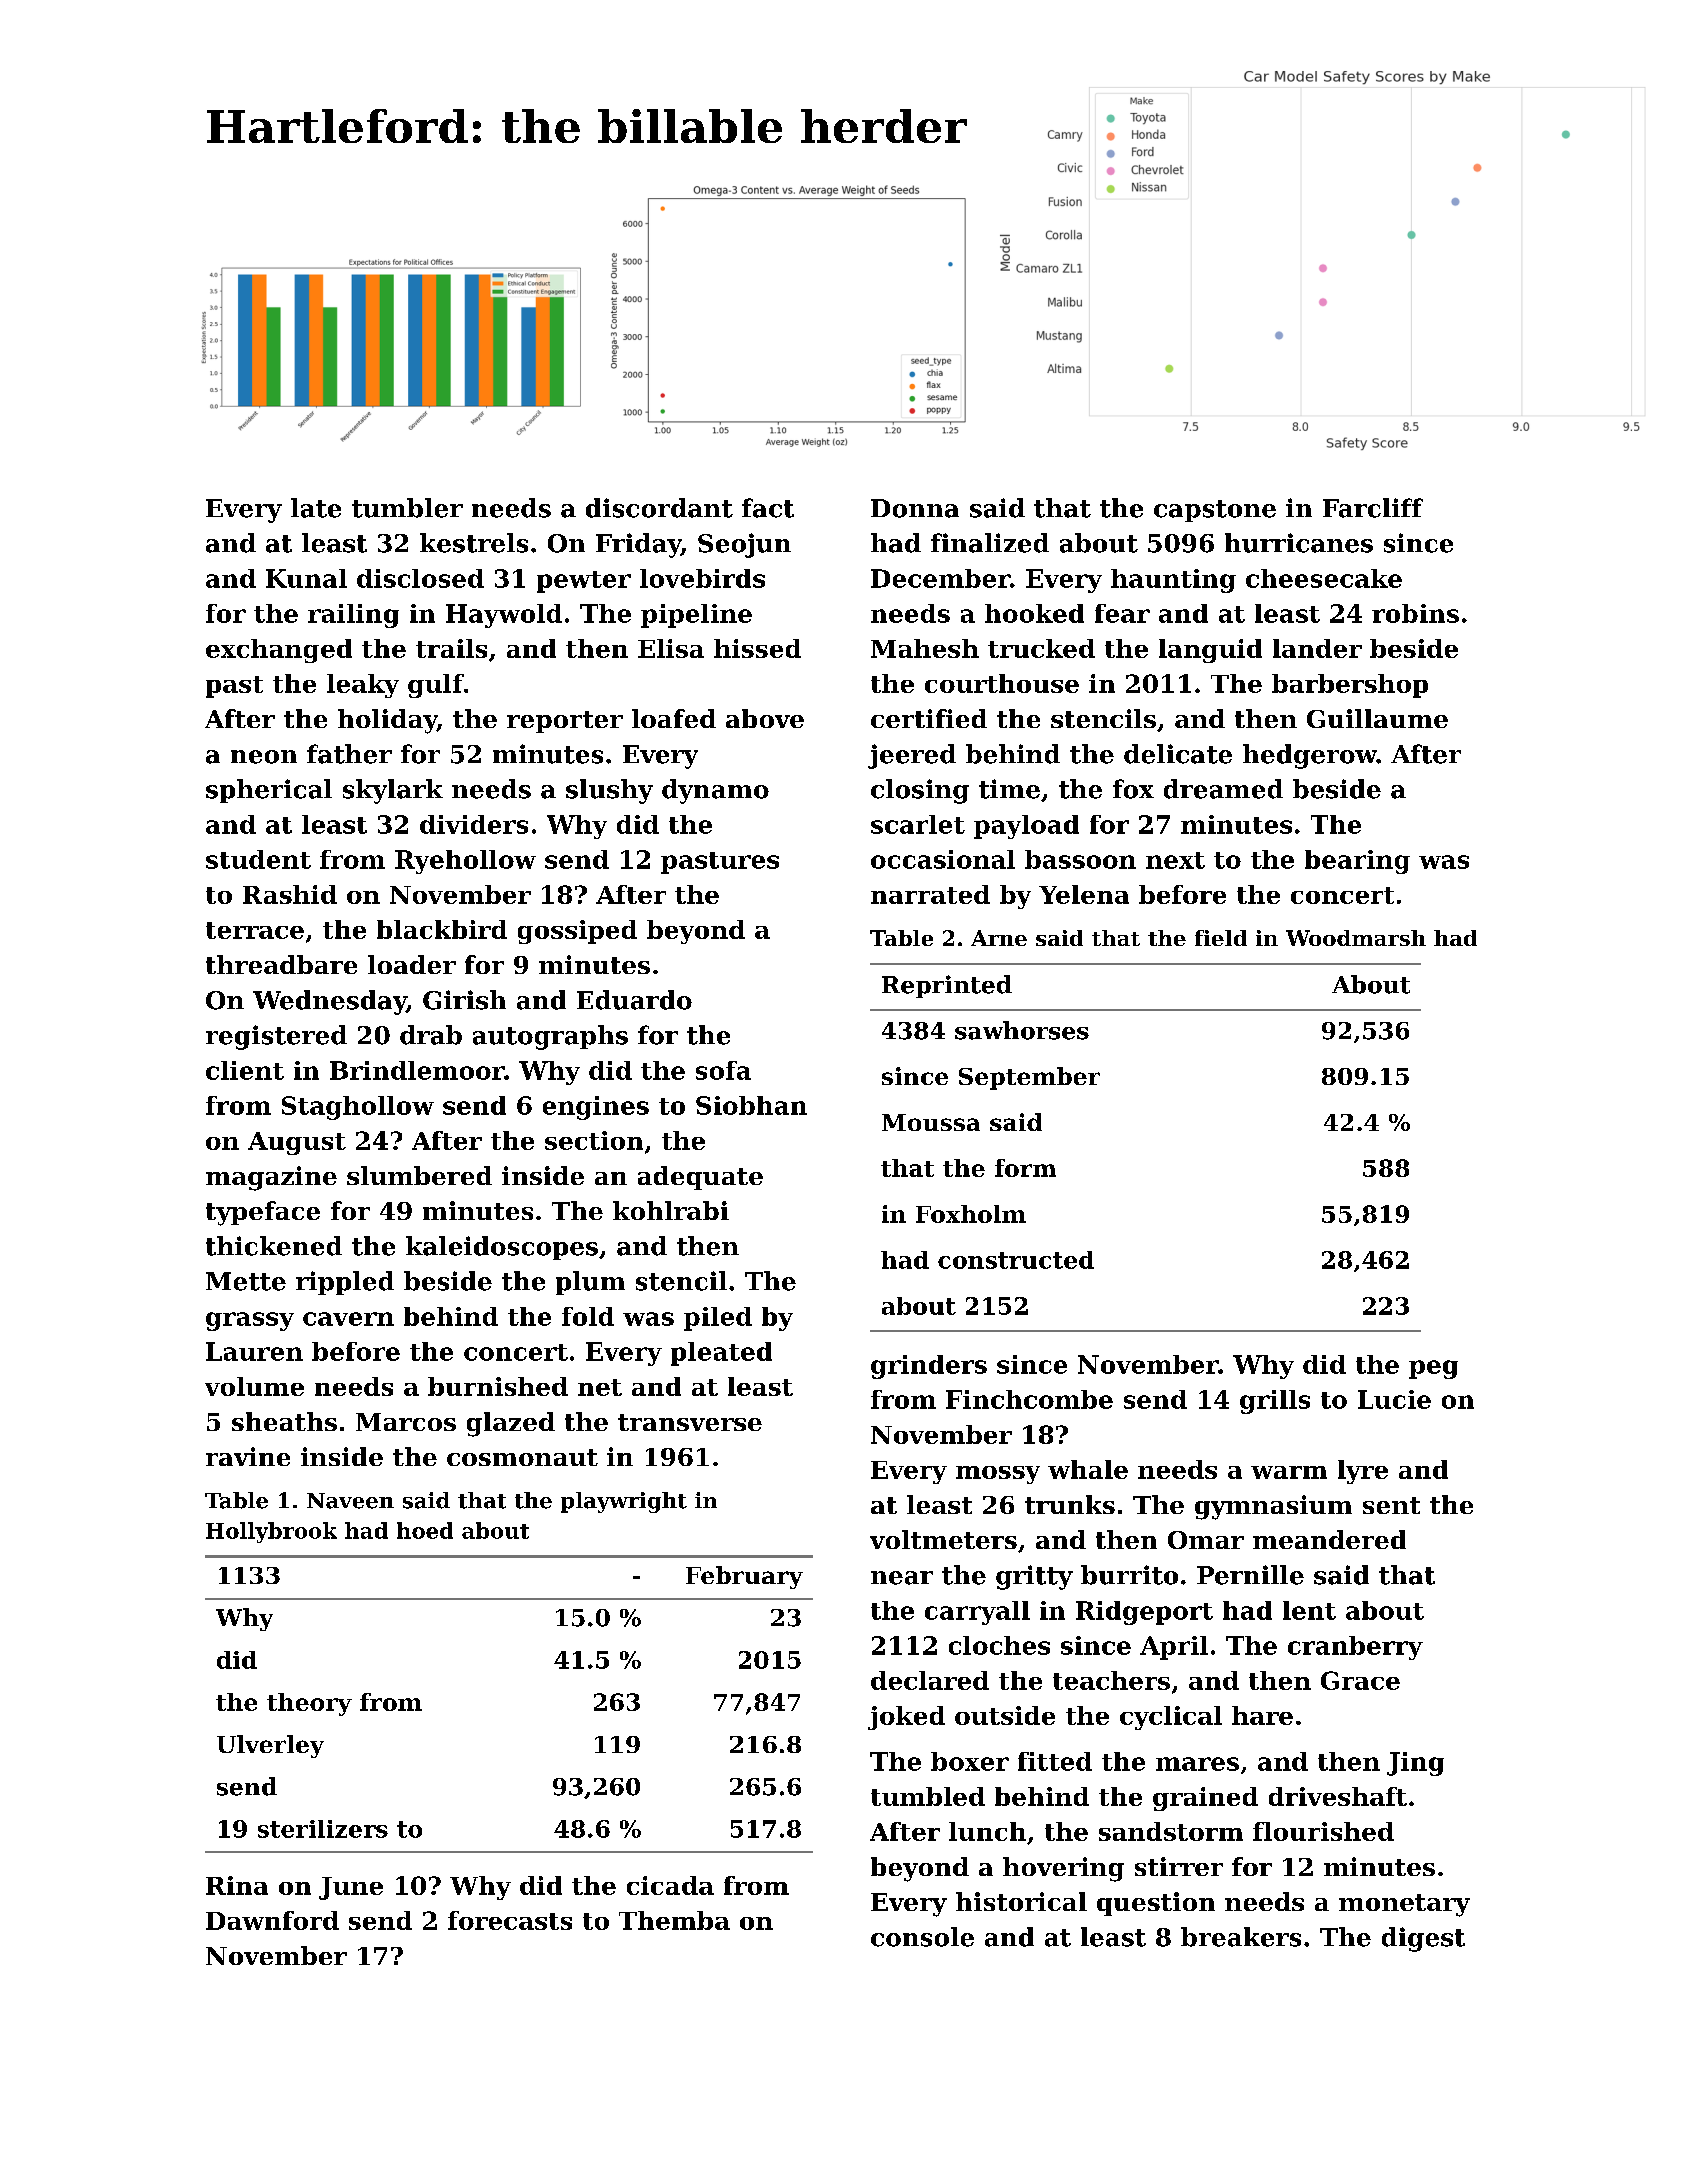 The image size is (1683, 2178). What do you see at coordinates (768, 508) in the screenshot?
I see `fact` at bounding box center [768, 508].
